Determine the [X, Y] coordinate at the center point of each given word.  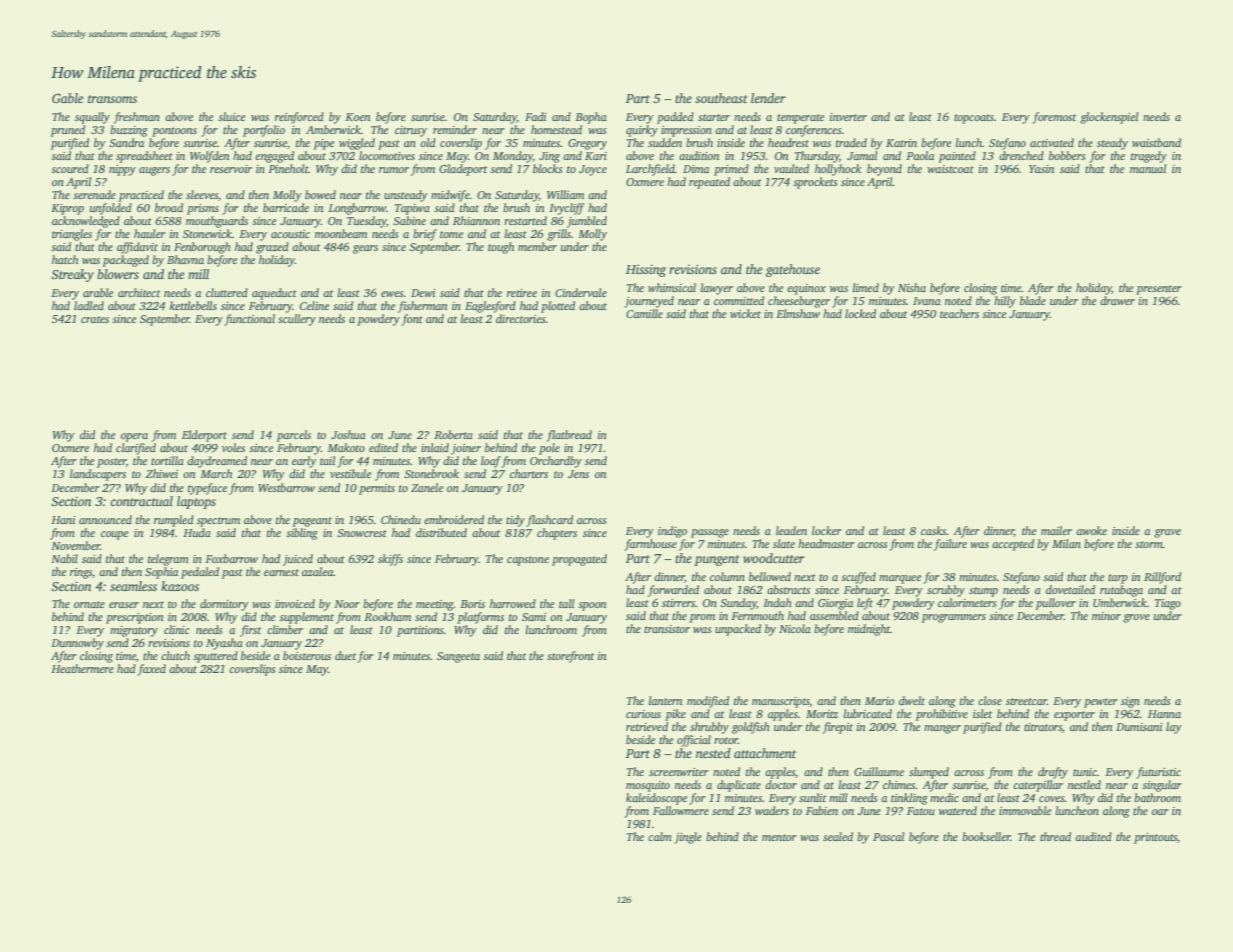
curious [643, 714]
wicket [745, 313]
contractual [141, 501]
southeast [721, 98]
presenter [1159, 290]
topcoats [974, 119]
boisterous [307, 655]
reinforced [299, 118]
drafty [1053, 773]
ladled [89, 305]
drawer [1117, 300]
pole [549, 449]
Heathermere [82, 668]
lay [1174, 728]
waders [772, 810]
